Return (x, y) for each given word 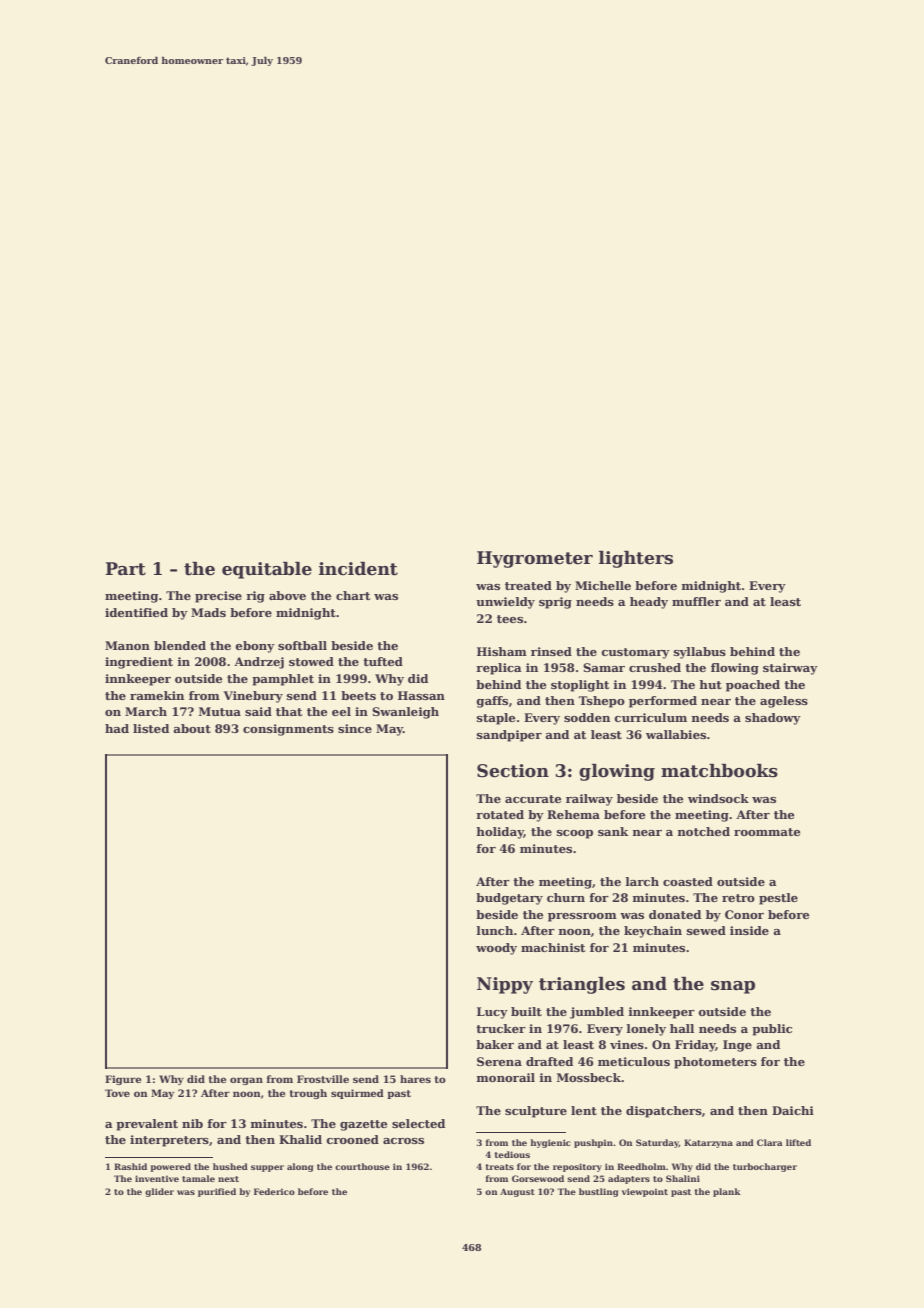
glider (159, 1192)
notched (703, 831)
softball (302, 645)
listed (151, 728)
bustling (599, 1192)
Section (513, 771)
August (517, 1192)
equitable (267, 570)
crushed (655, 667)
